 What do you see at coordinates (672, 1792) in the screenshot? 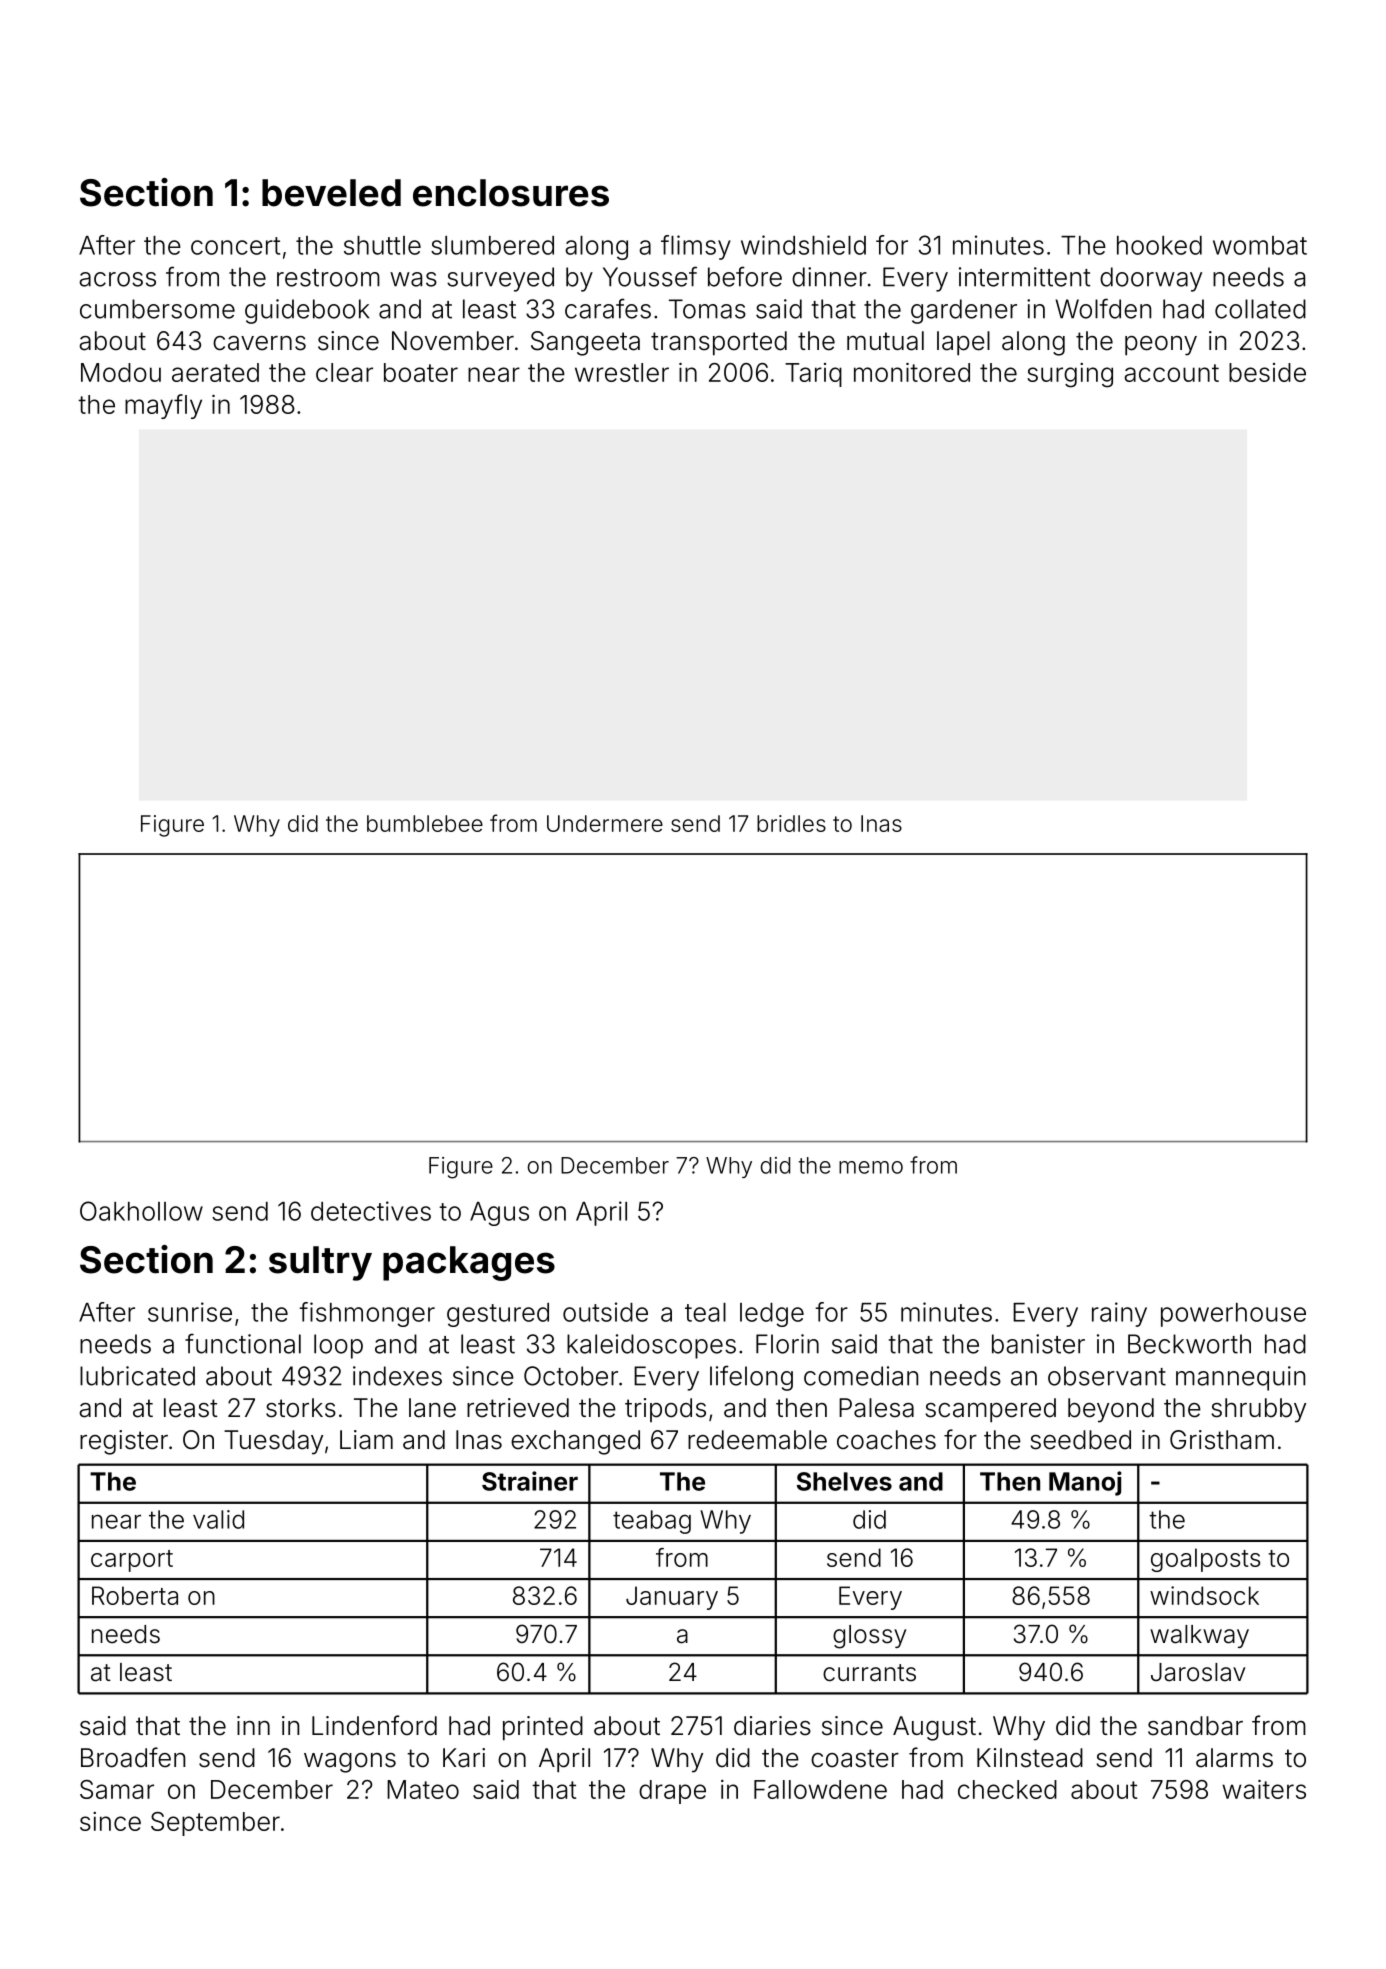
I see `drape` at bounding box center [672, 1792].
